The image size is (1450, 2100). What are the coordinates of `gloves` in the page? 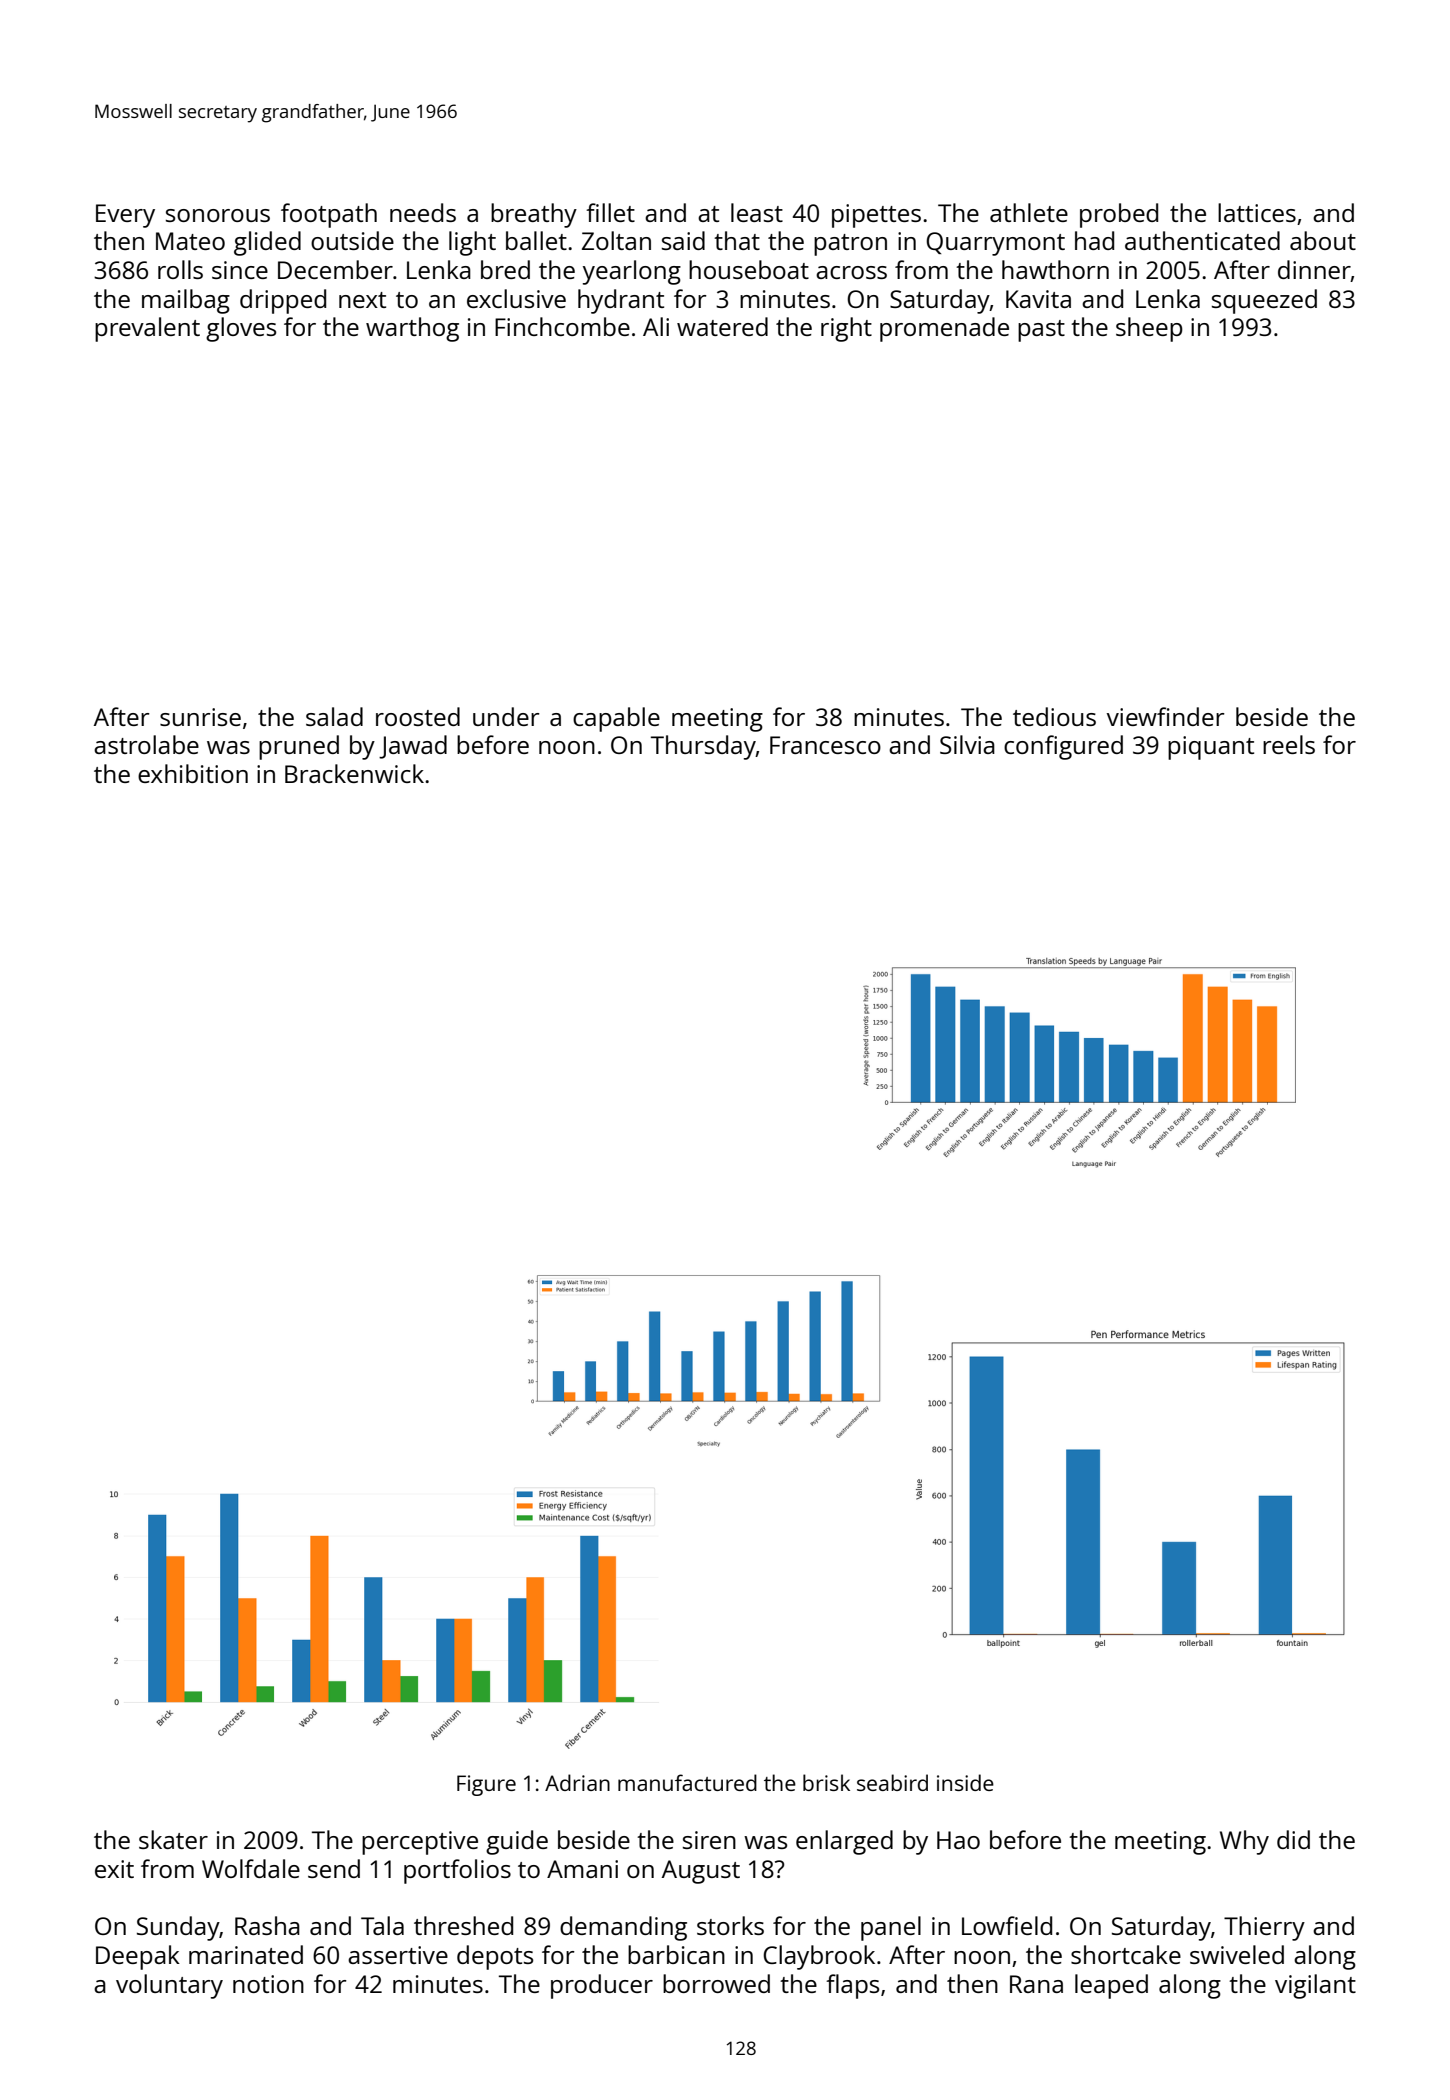 It's located at (241, 329).
